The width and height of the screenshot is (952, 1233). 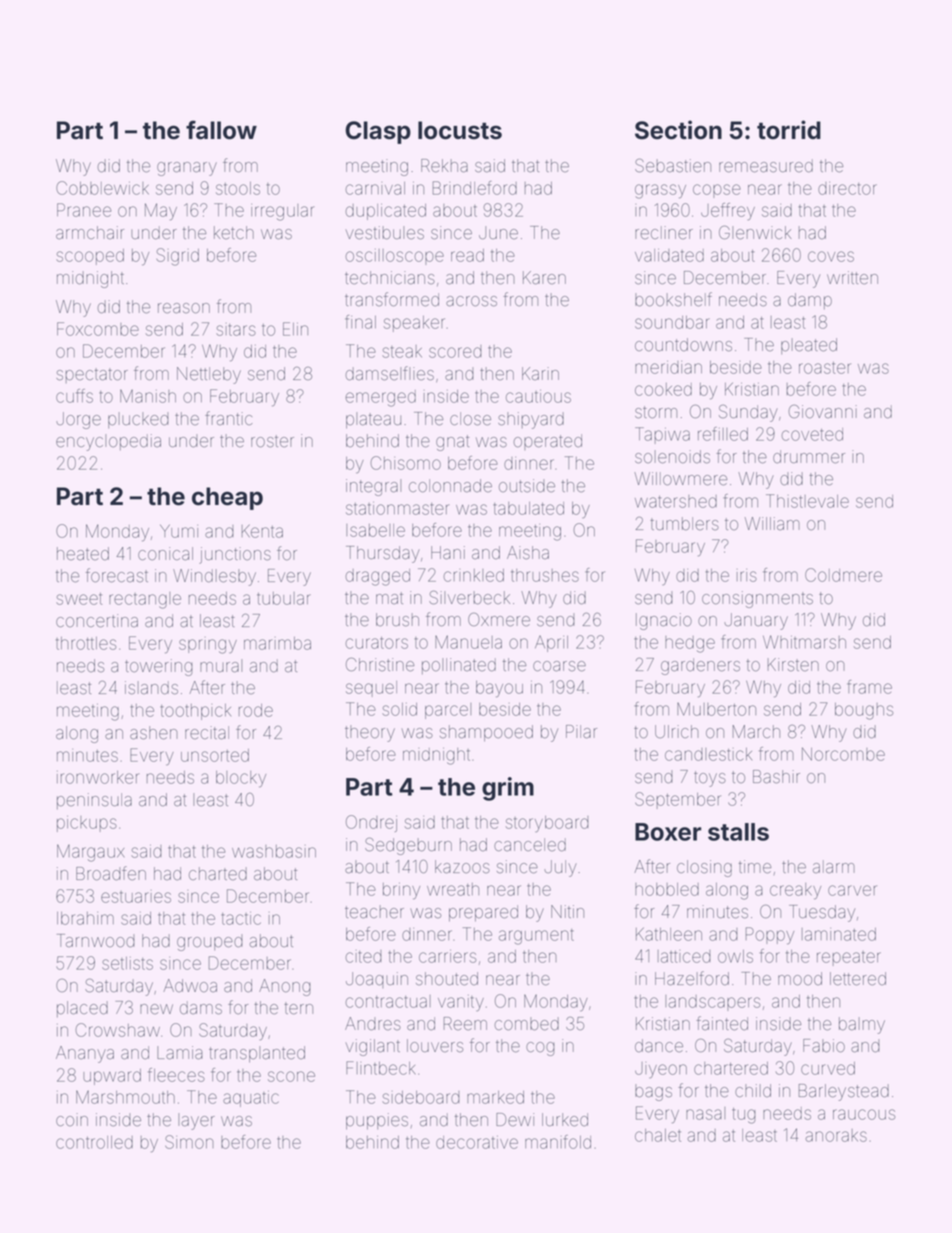 What do you see at coordinates (94, 1142) in the screenshot?
I see `controlled` at bounding box center [94, 1142].
